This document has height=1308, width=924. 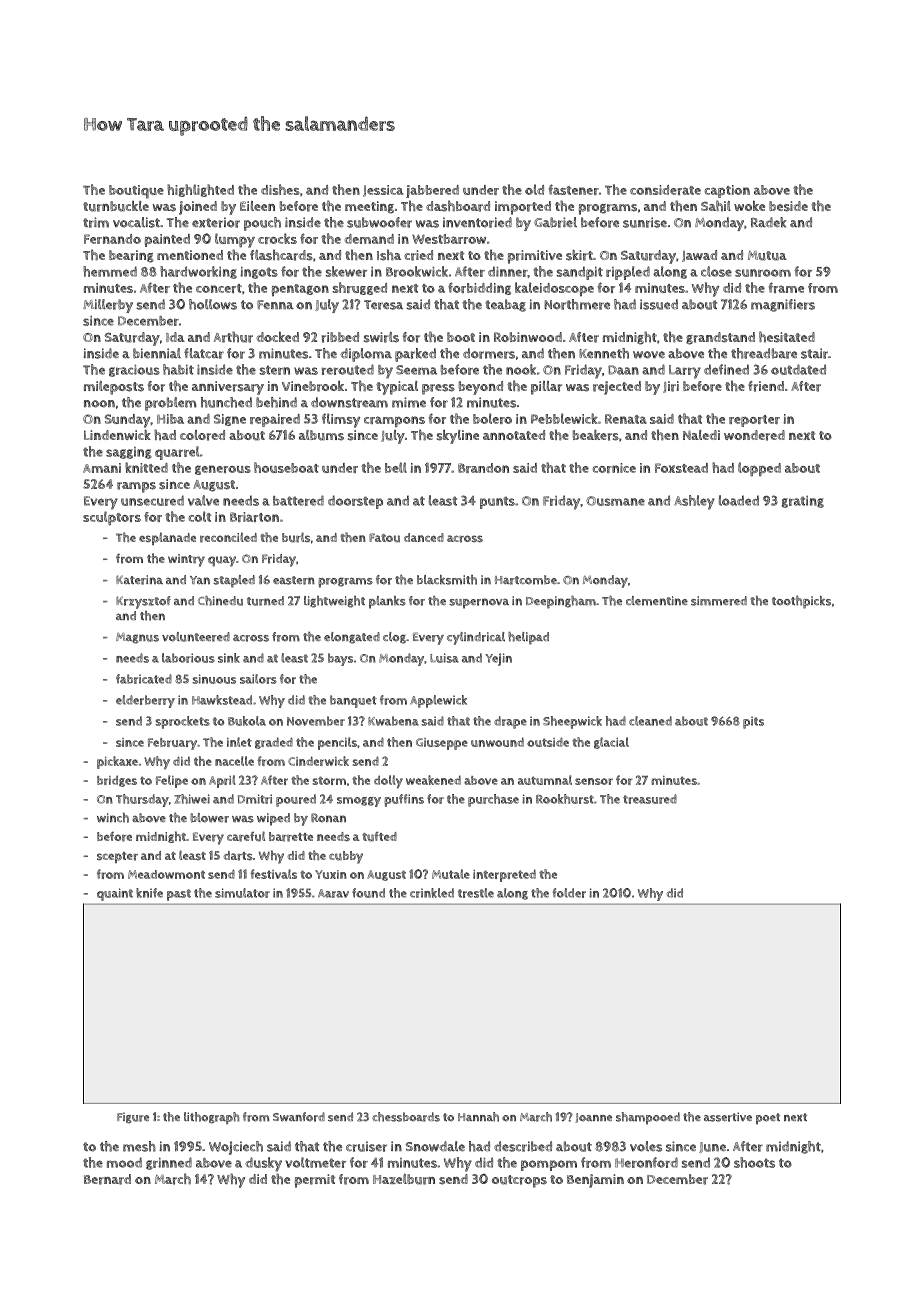 What do you see at coordinates (113, 818) in the document?
I see `winch` at bounding box center [113, 818].
